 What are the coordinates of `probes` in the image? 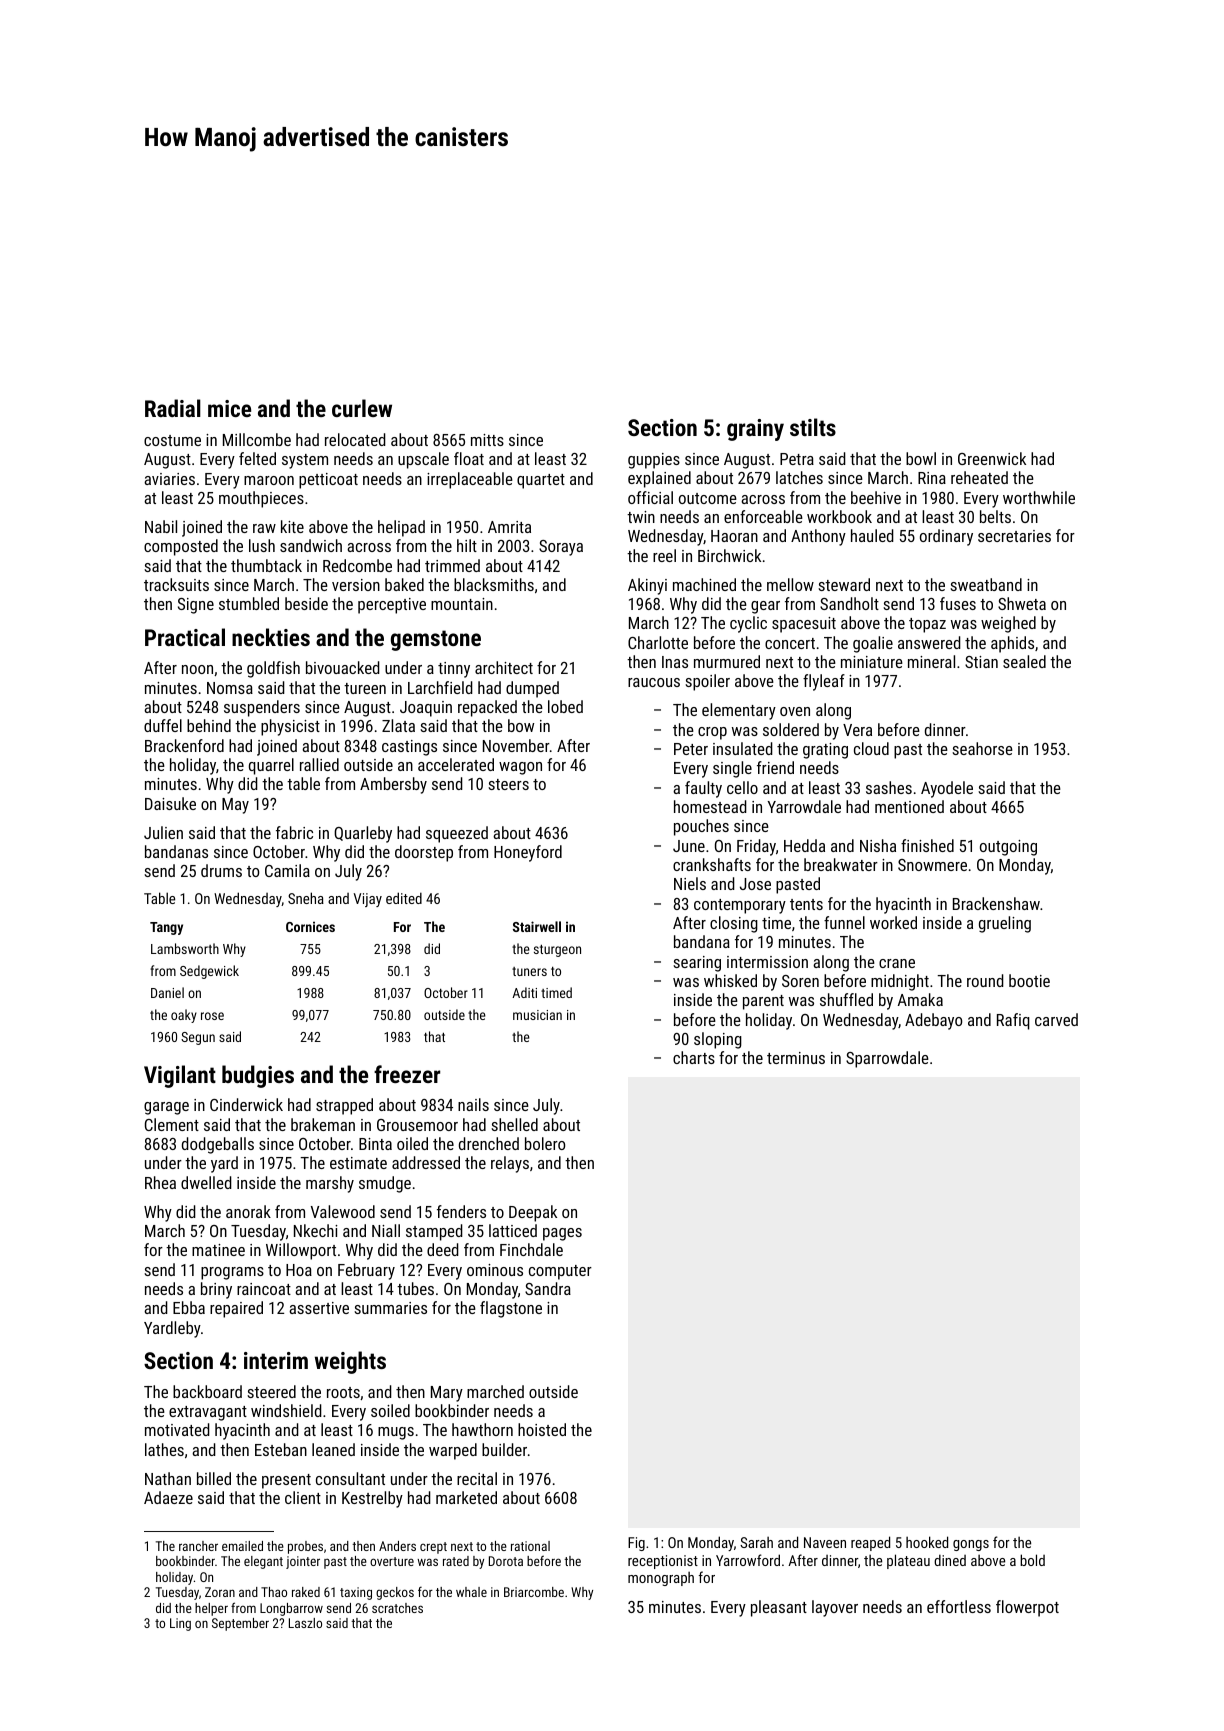 It's located at (305, 1547).
